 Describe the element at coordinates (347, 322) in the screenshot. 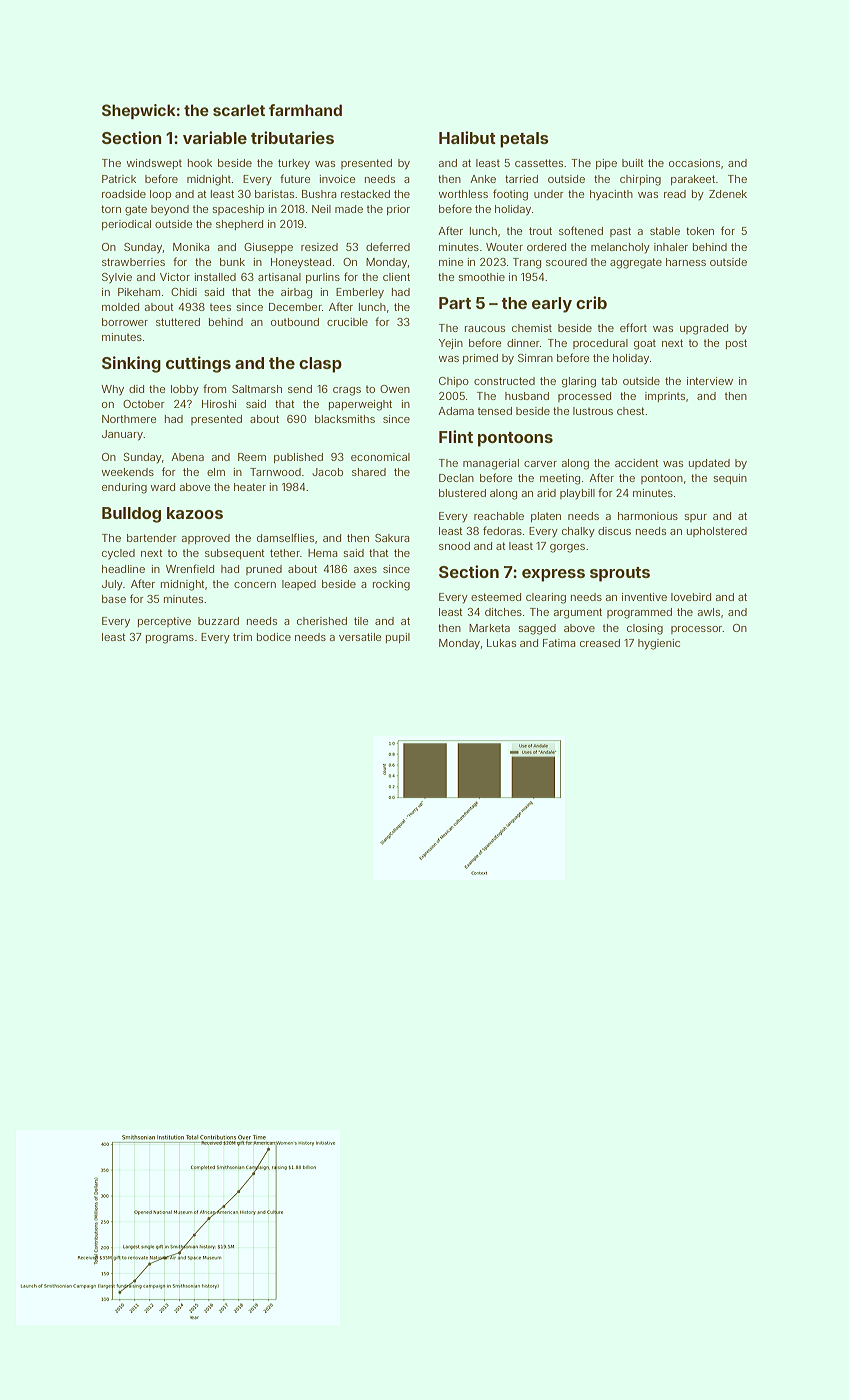

I see `crucible` at that location.
